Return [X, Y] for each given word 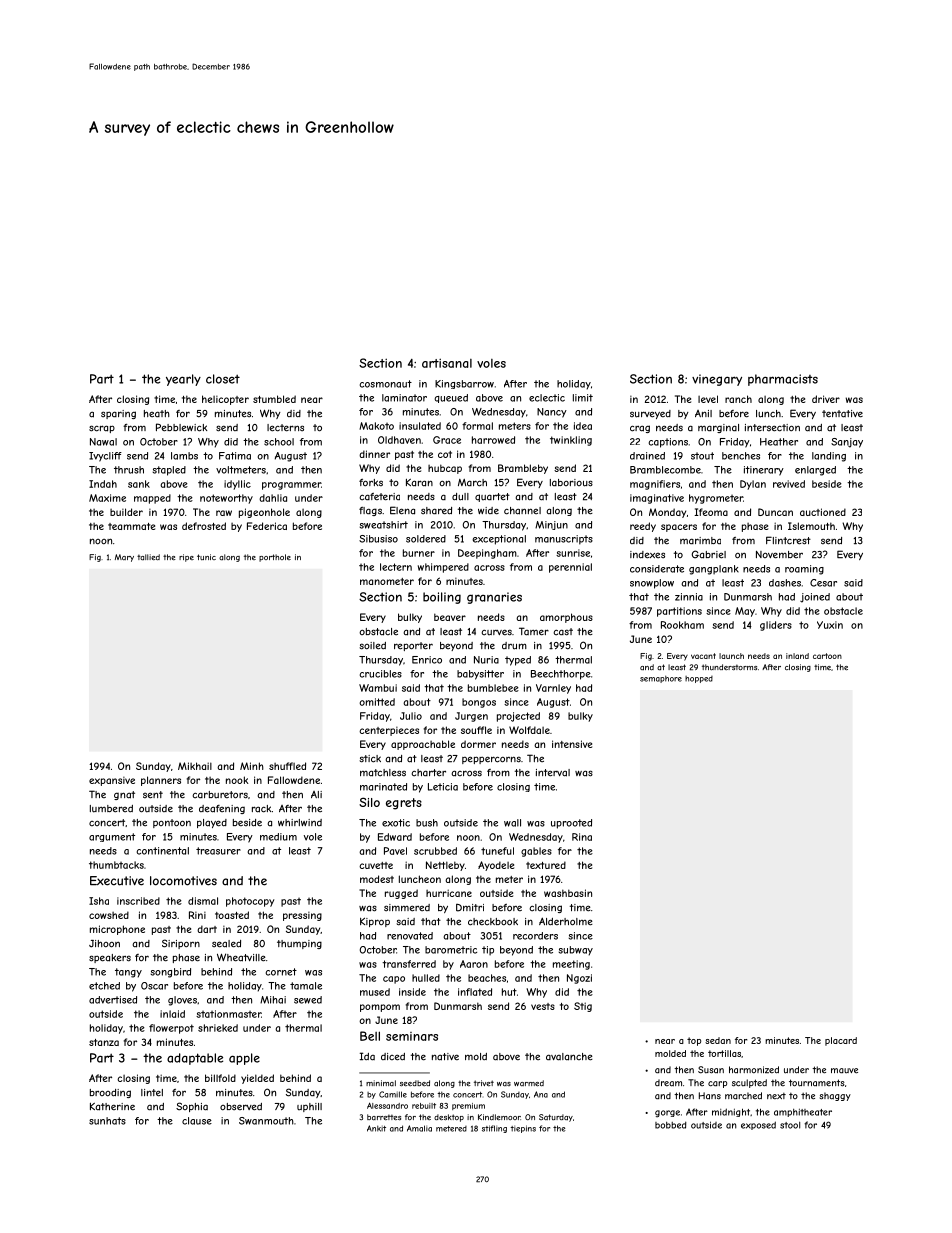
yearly [183, 380]
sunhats [107, 1121]
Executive [117, 881]
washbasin [568, 893]
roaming [804, 570]
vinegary [717, 380]
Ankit [376, 1128]
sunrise [573, 553]
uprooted [571, 824]
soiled [372, 646]
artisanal [447, 363]
